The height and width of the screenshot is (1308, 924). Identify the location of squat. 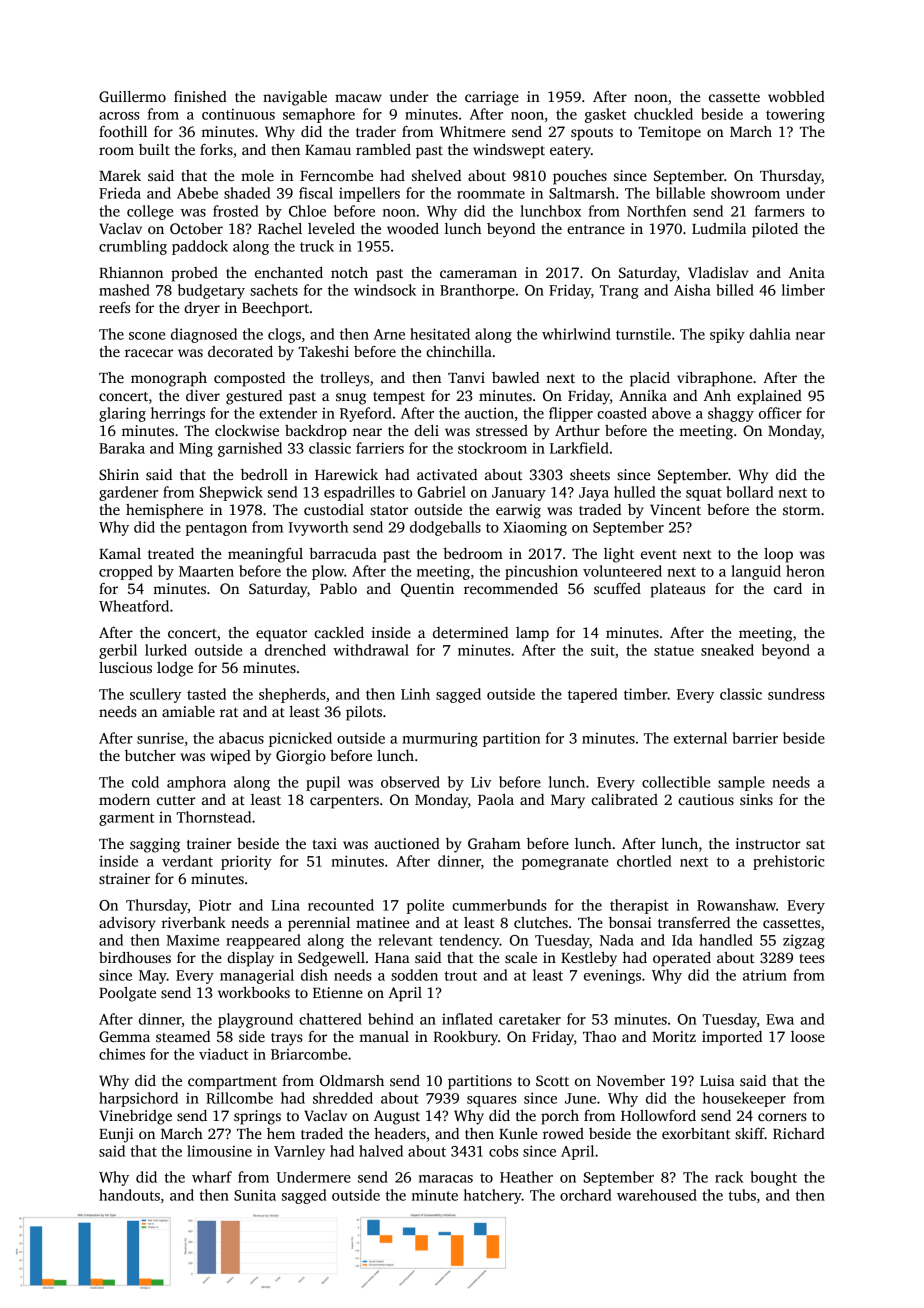
(704, 494).
